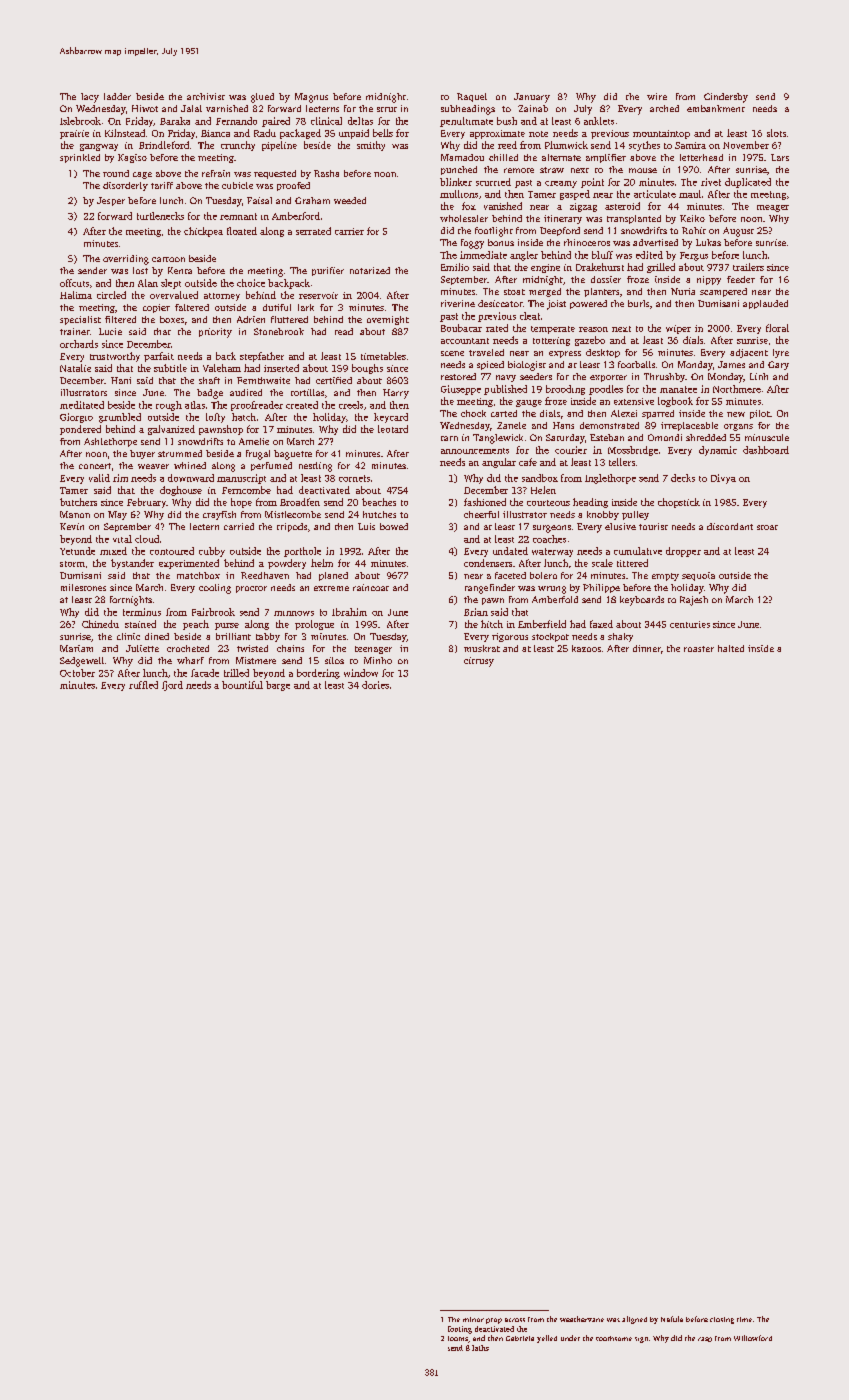 This document has height=1400, width=849. I want to click on minor, so click(473, 1319).
